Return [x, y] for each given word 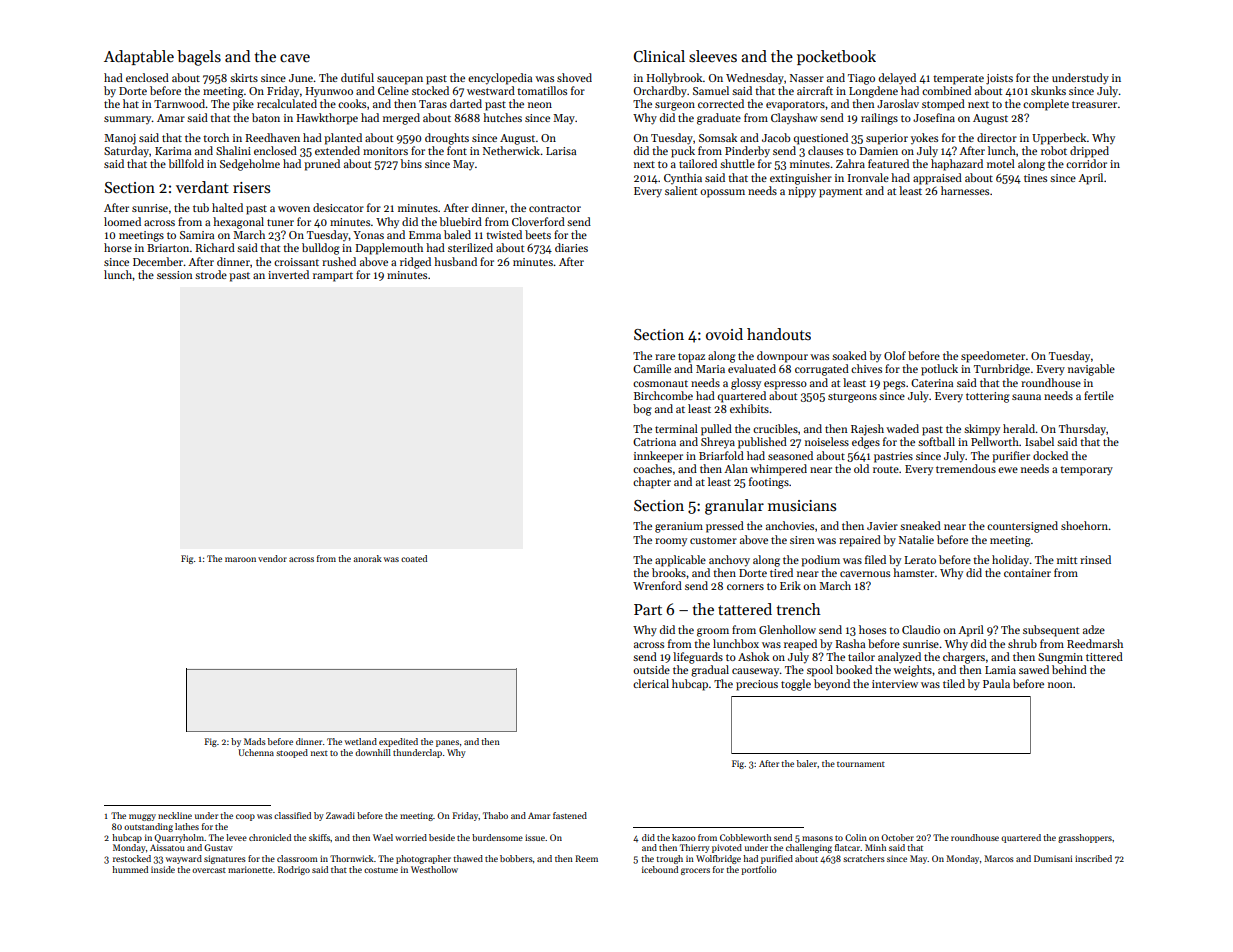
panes [447, 743]
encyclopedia [500, 79]
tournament [861, 764]
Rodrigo [294, 870]
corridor [1086, 163]
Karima [173, 151]
